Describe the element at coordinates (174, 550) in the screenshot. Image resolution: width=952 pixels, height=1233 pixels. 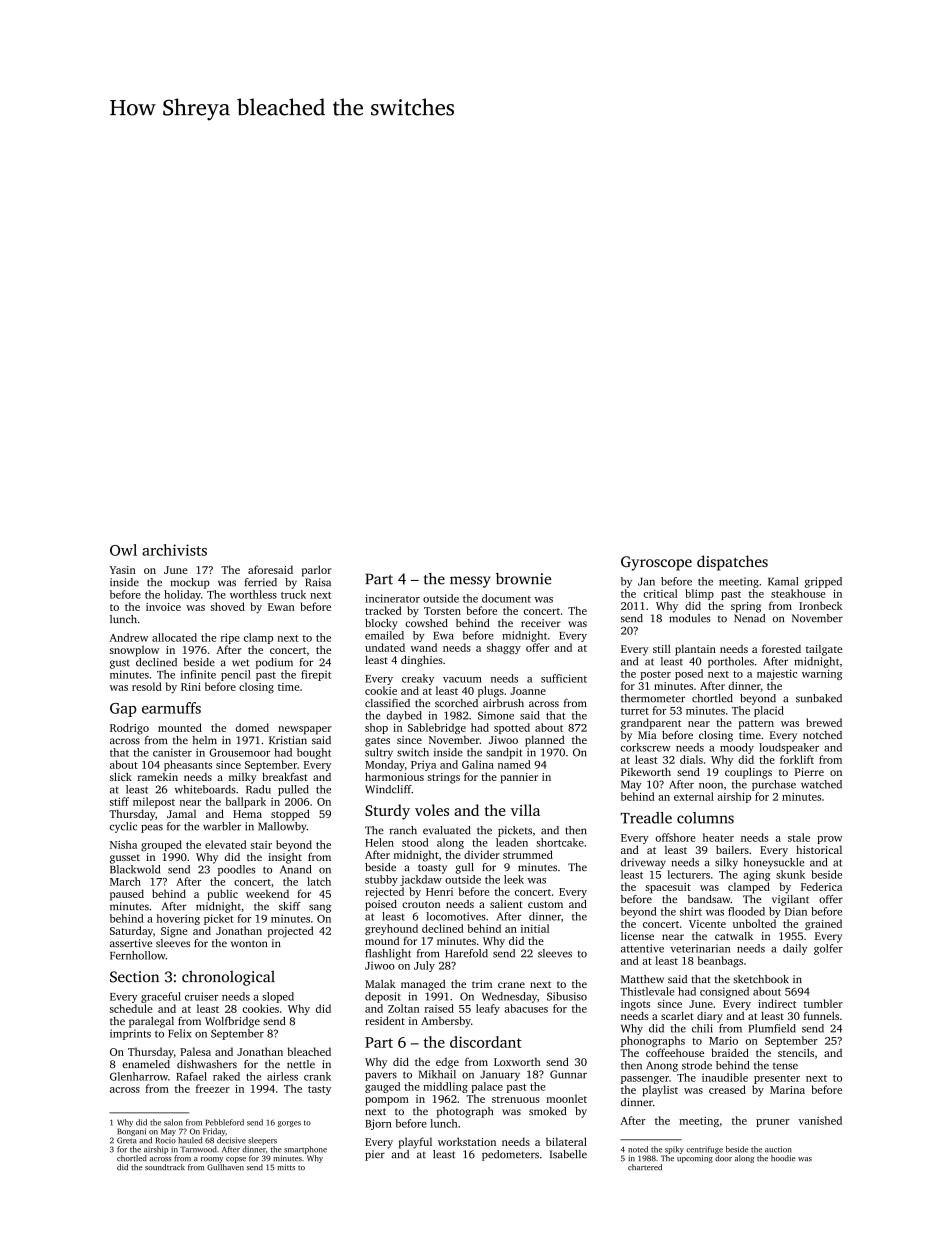
I see `archivists` at that location.
